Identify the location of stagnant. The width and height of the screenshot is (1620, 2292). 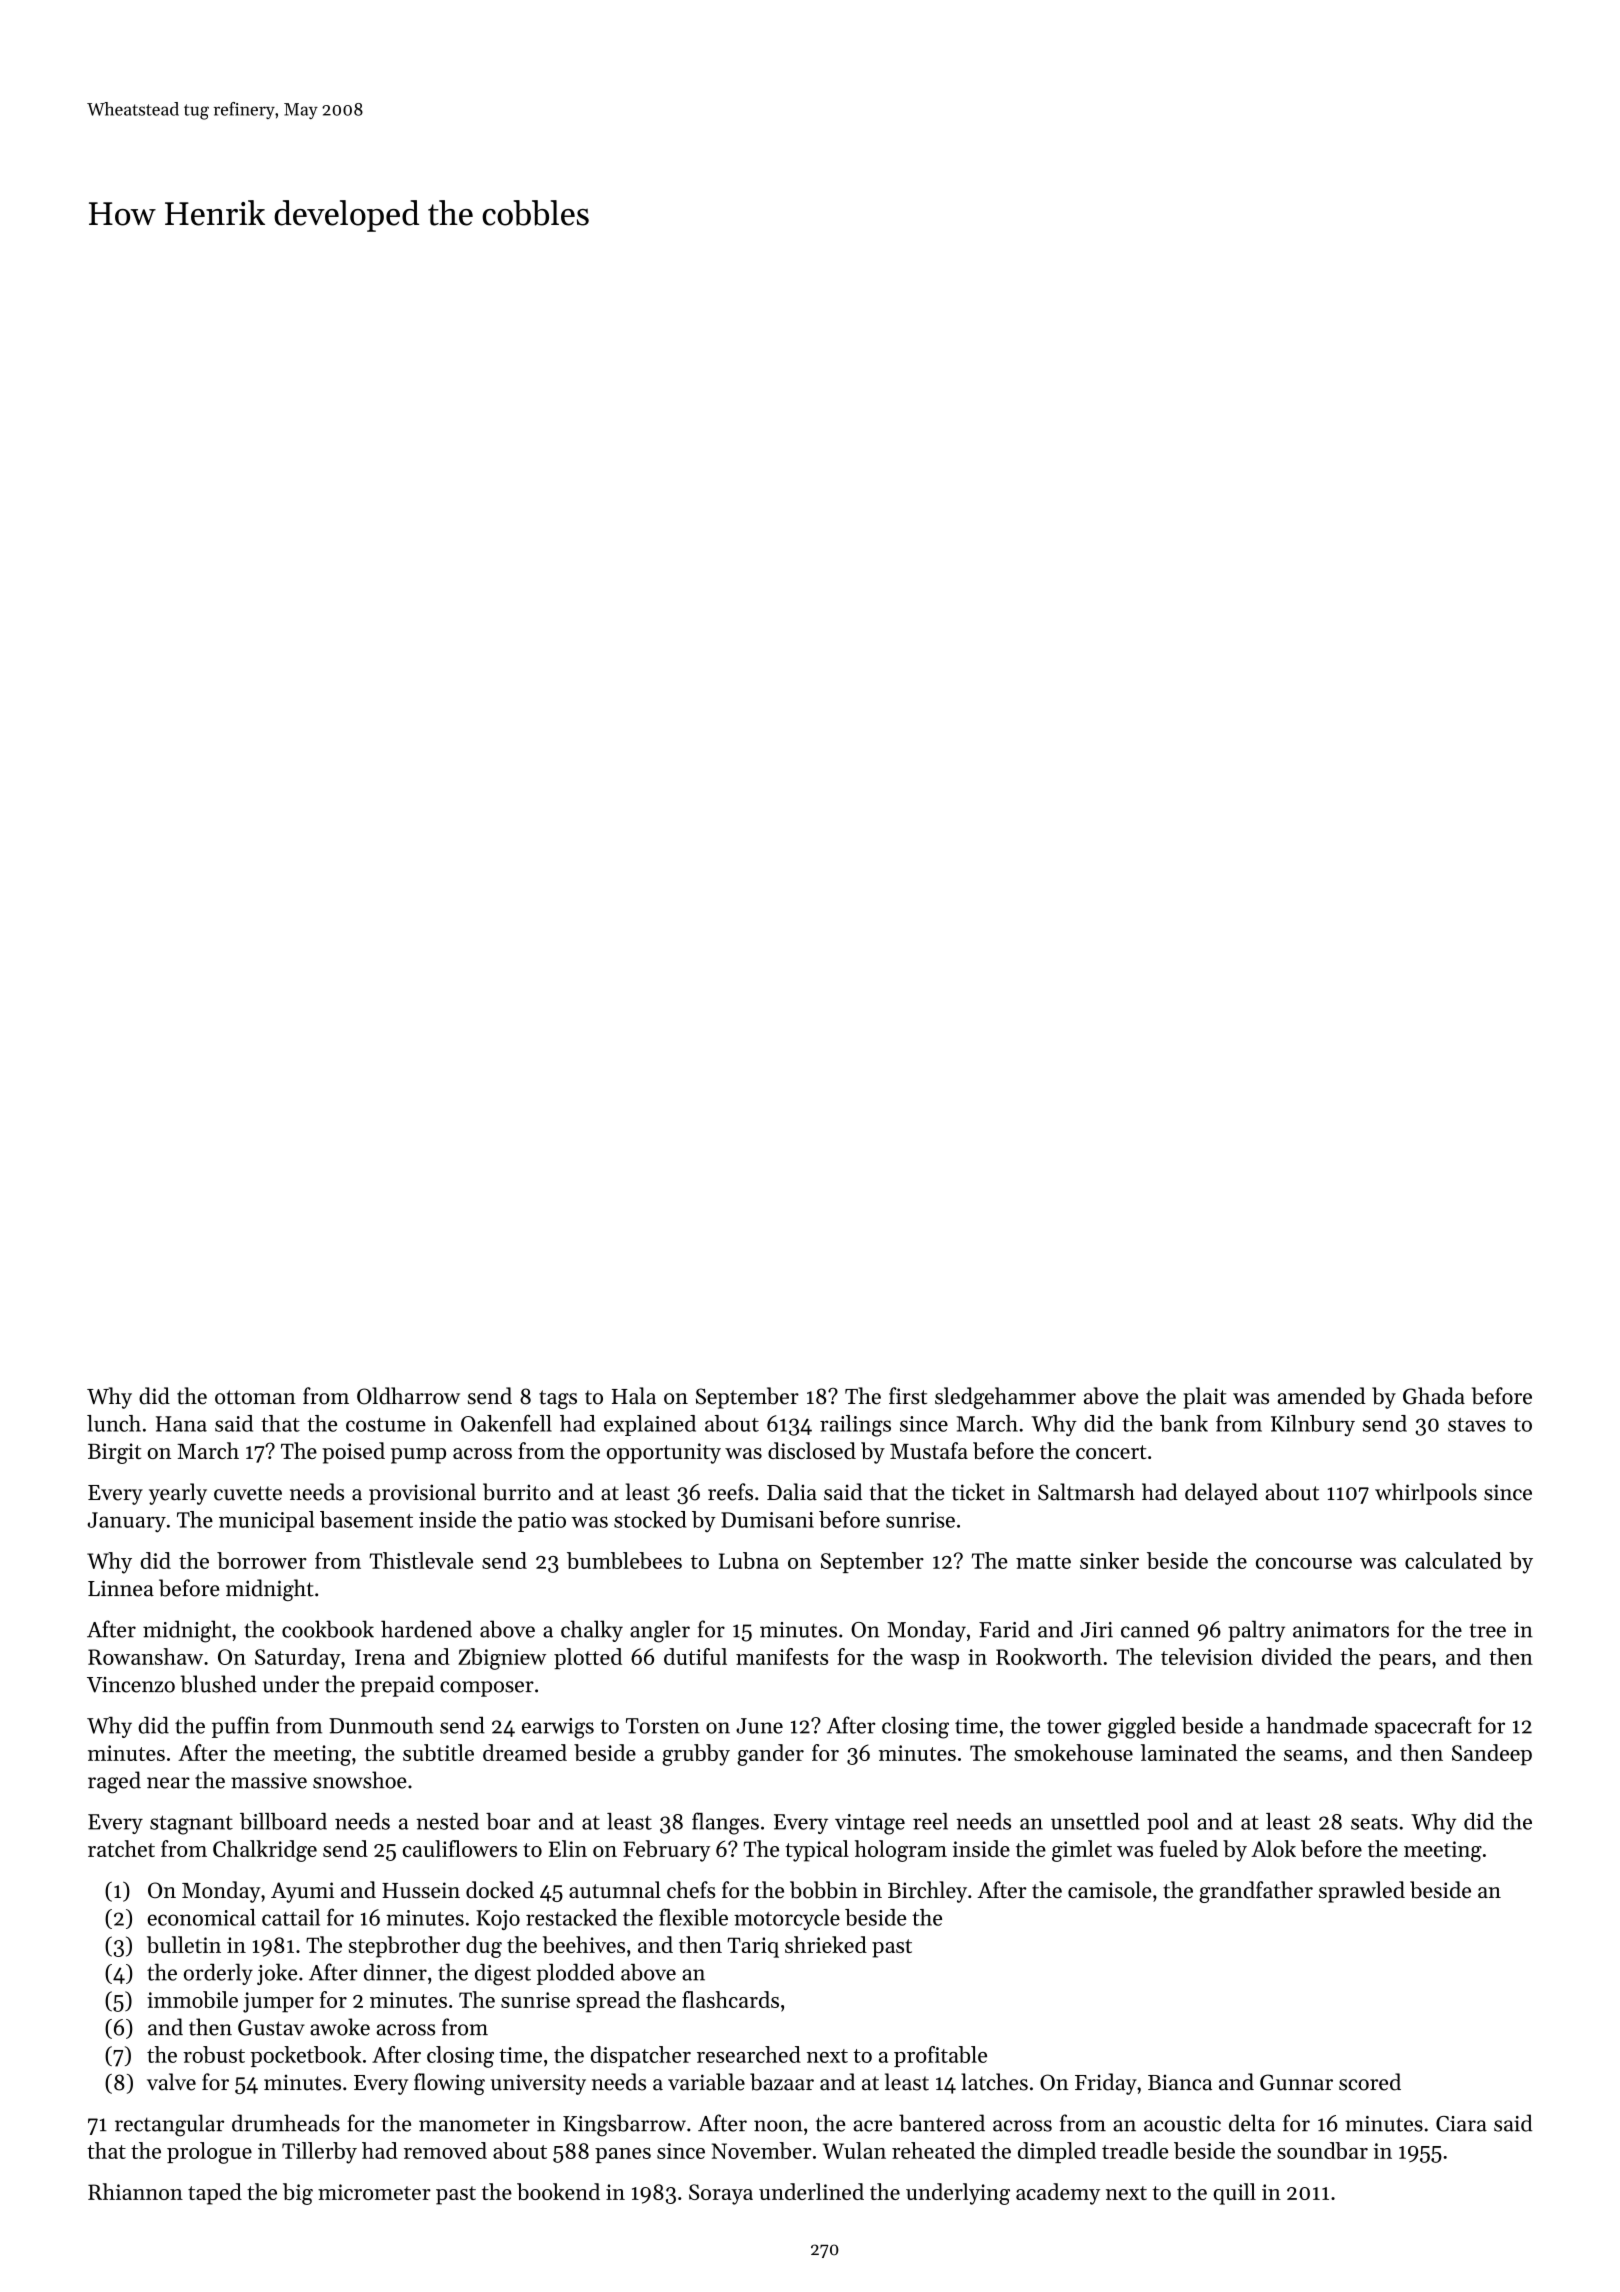
(191, 1825).
